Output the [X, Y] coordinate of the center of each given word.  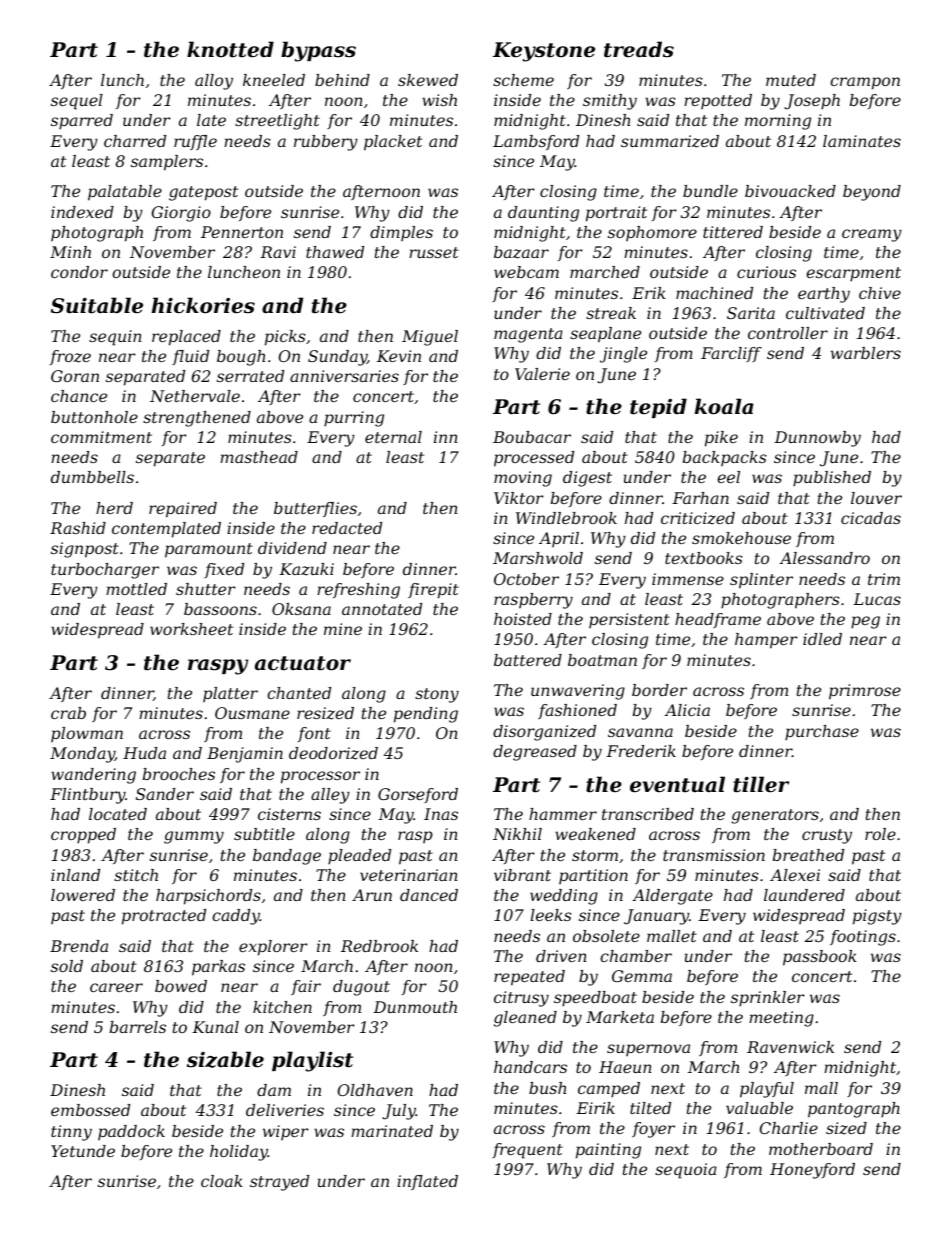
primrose [865, 692]
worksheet [191, 629]
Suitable [97, 305]
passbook [820, 958]
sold [67, 966]
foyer [653, 1130]
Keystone [544, 52]
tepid [658, 408]
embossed [90, 1110]
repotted [718, 101]
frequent [527, 1151]
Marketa [620, 1017]
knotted [230, 49]
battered [528, 660]
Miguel [430, 338]
